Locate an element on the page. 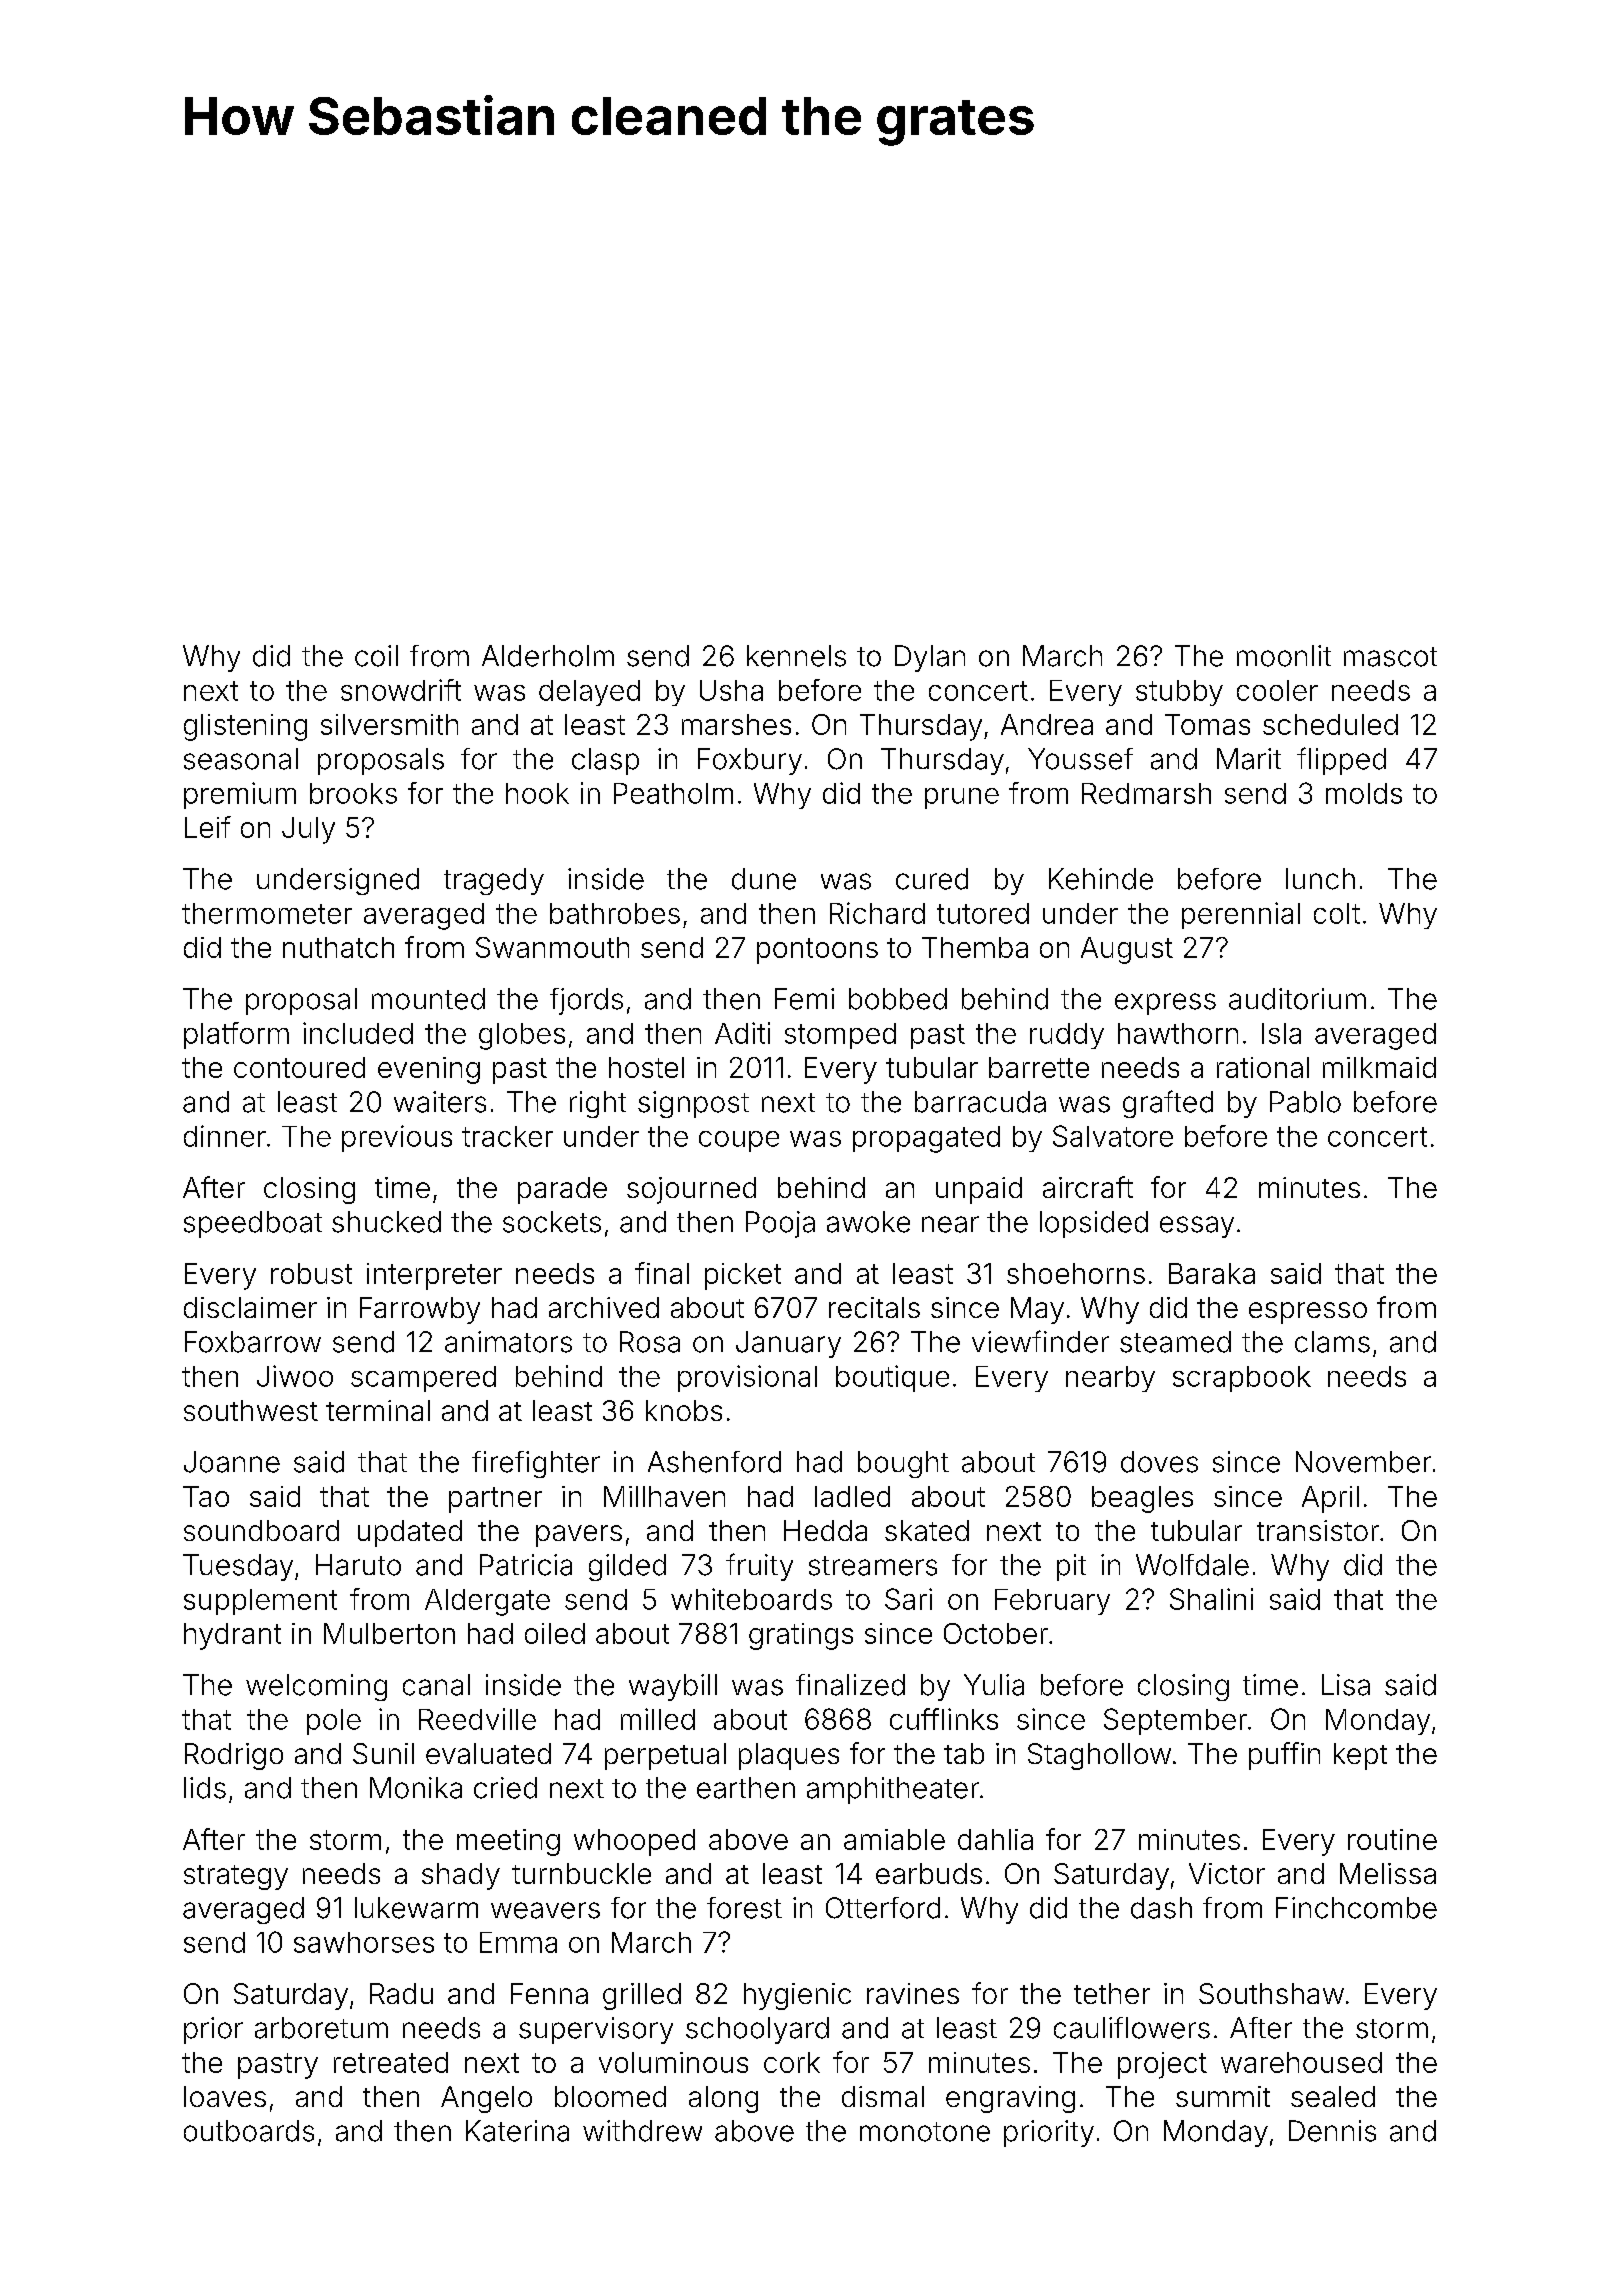 The height and width of the page is (2292, 1620). Baraka is located at coordinates (1212, 1273).
